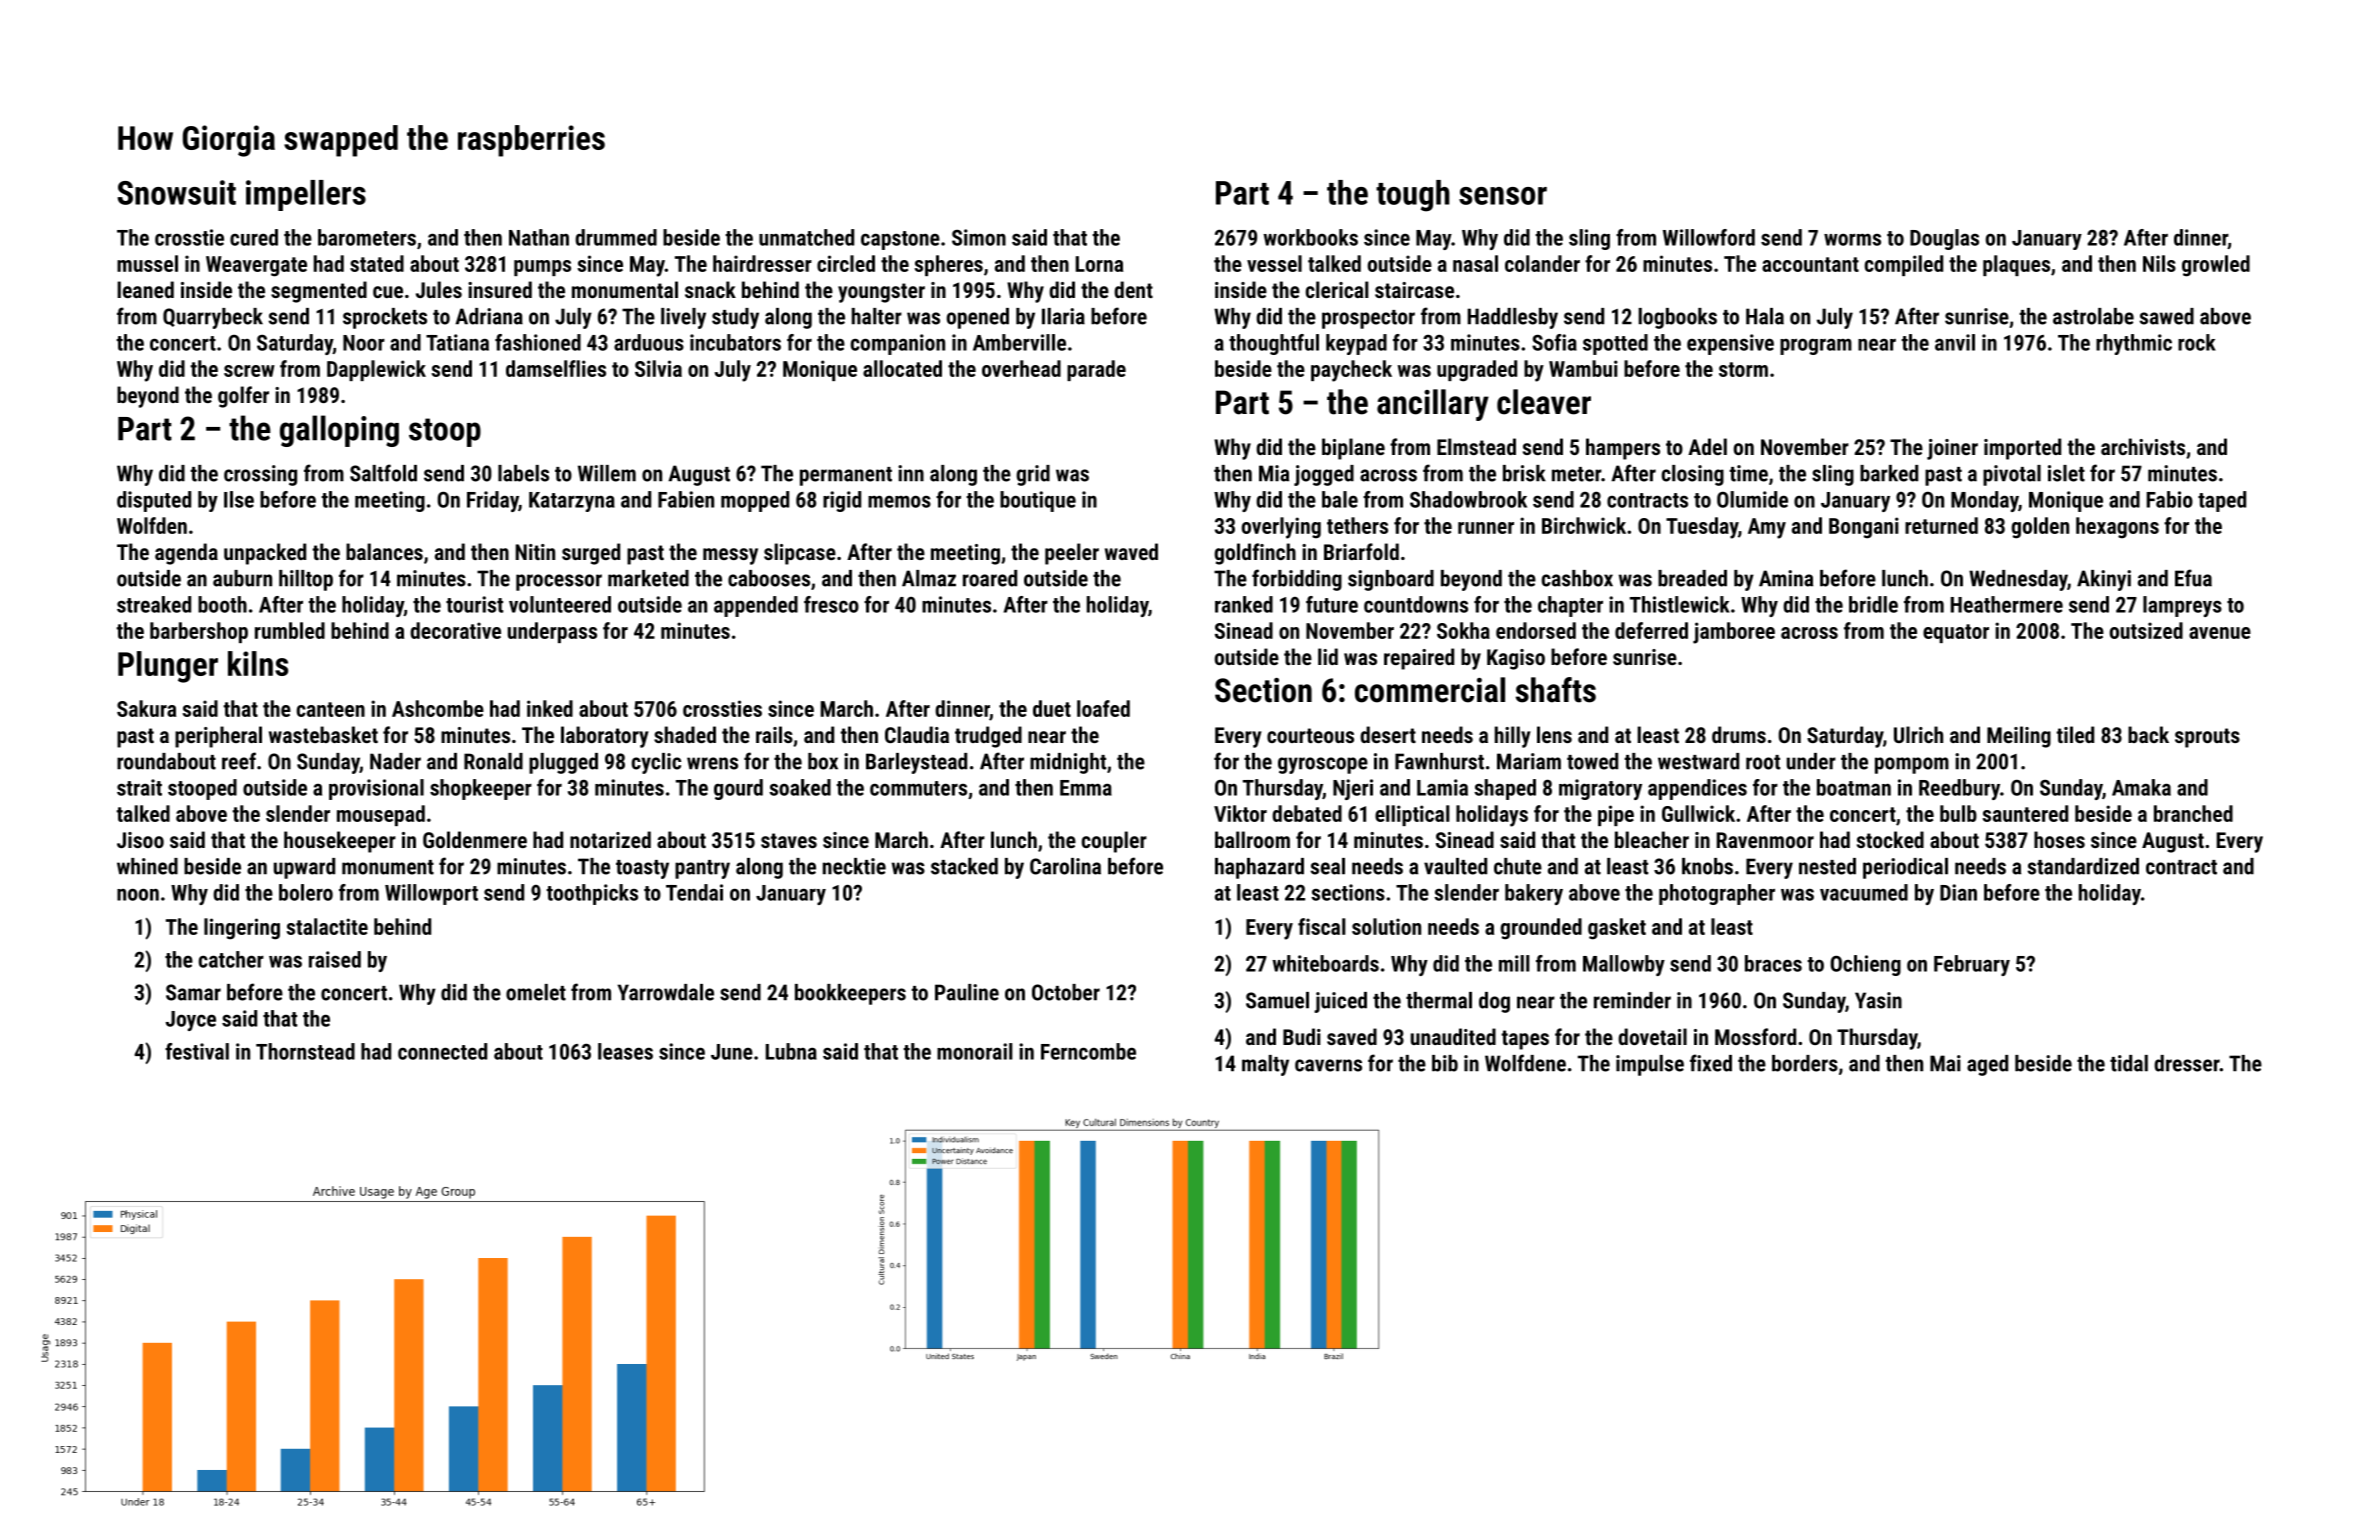  Describe the element at coordinates (176, 192) in the document. I see `Snowsuit` at that location.
